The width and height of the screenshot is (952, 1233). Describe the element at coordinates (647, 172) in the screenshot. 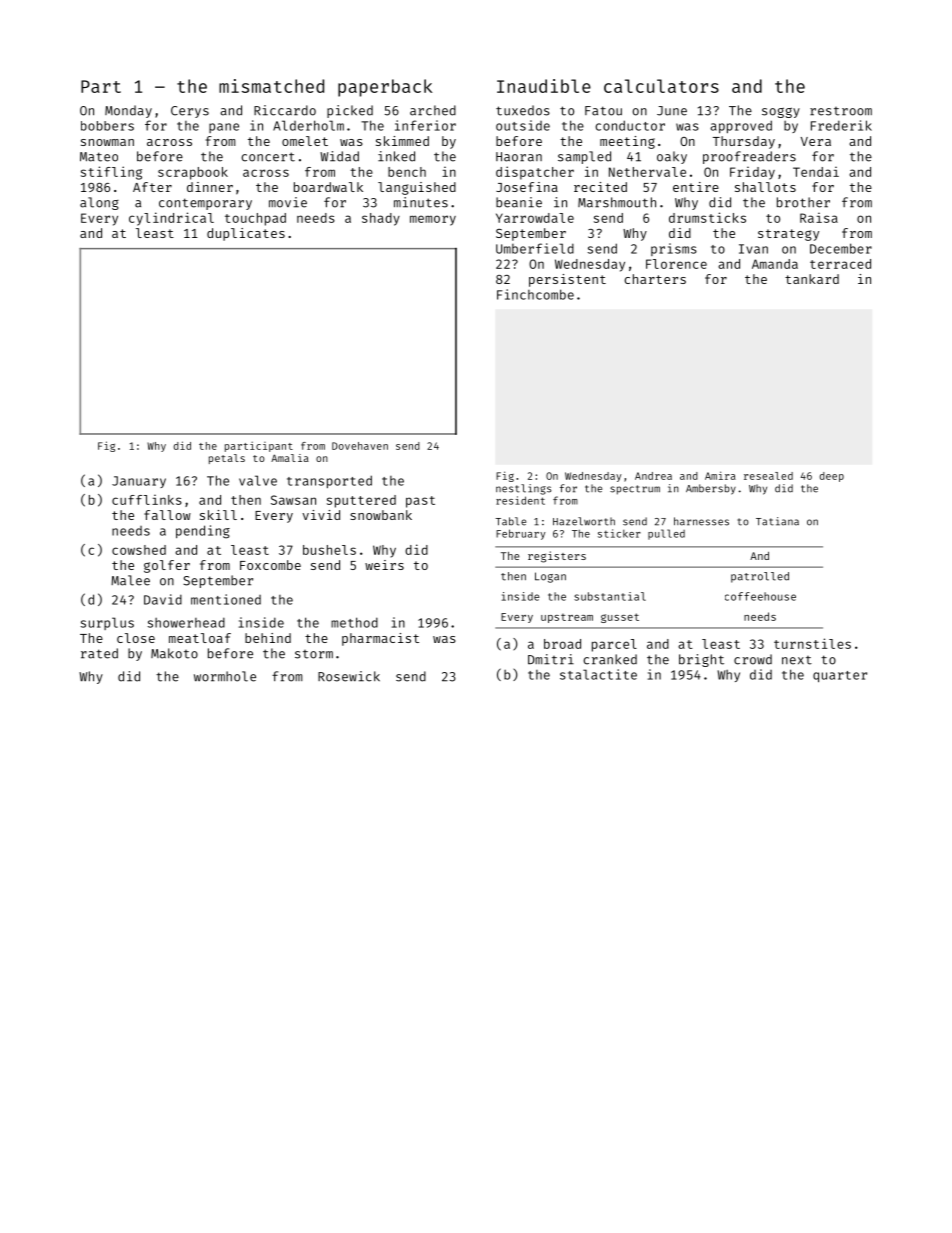

I see `Nethervale` at that location.
